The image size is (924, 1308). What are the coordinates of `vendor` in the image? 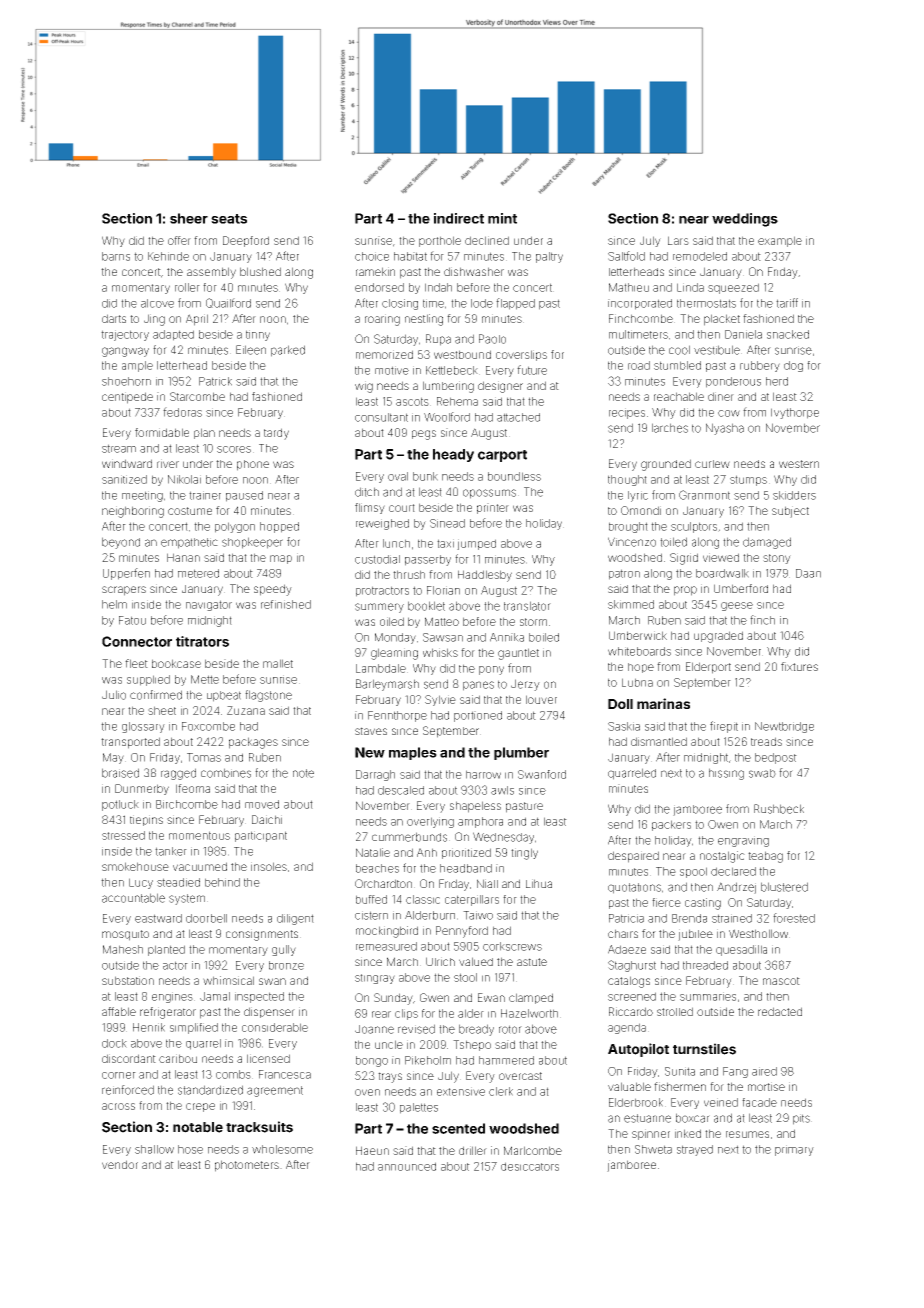 It's located at (120, 1164).
